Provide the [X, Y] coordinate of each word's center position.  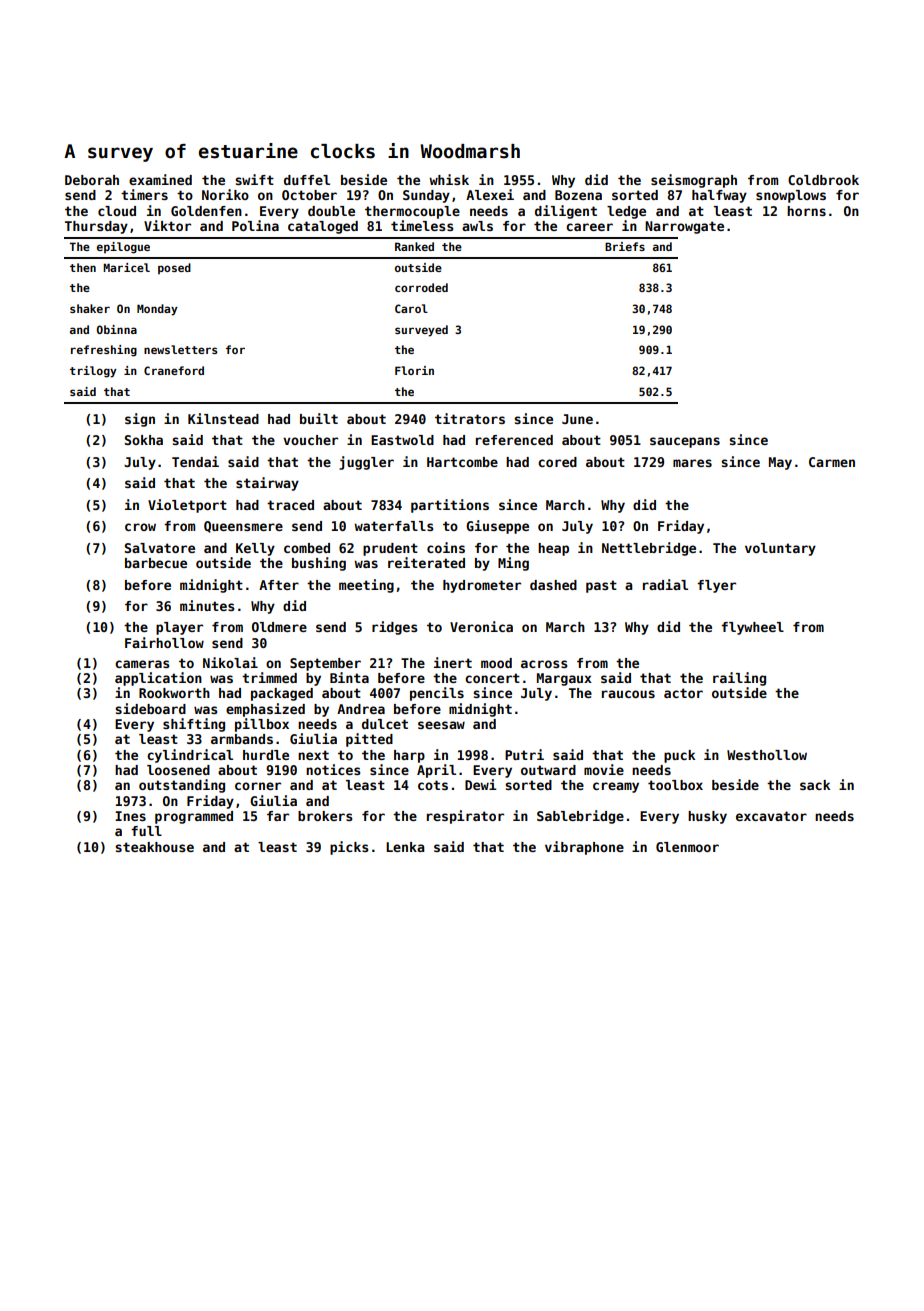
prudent [390, 549]
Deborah [92, 180]
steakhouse [154, 847]
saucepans [685, 442]
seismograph [694, 181]
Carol [411, 308]
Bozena [578, 195]
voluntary [780, 549]
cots [433, 785]
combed [307, 548]
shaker [90, 308]
